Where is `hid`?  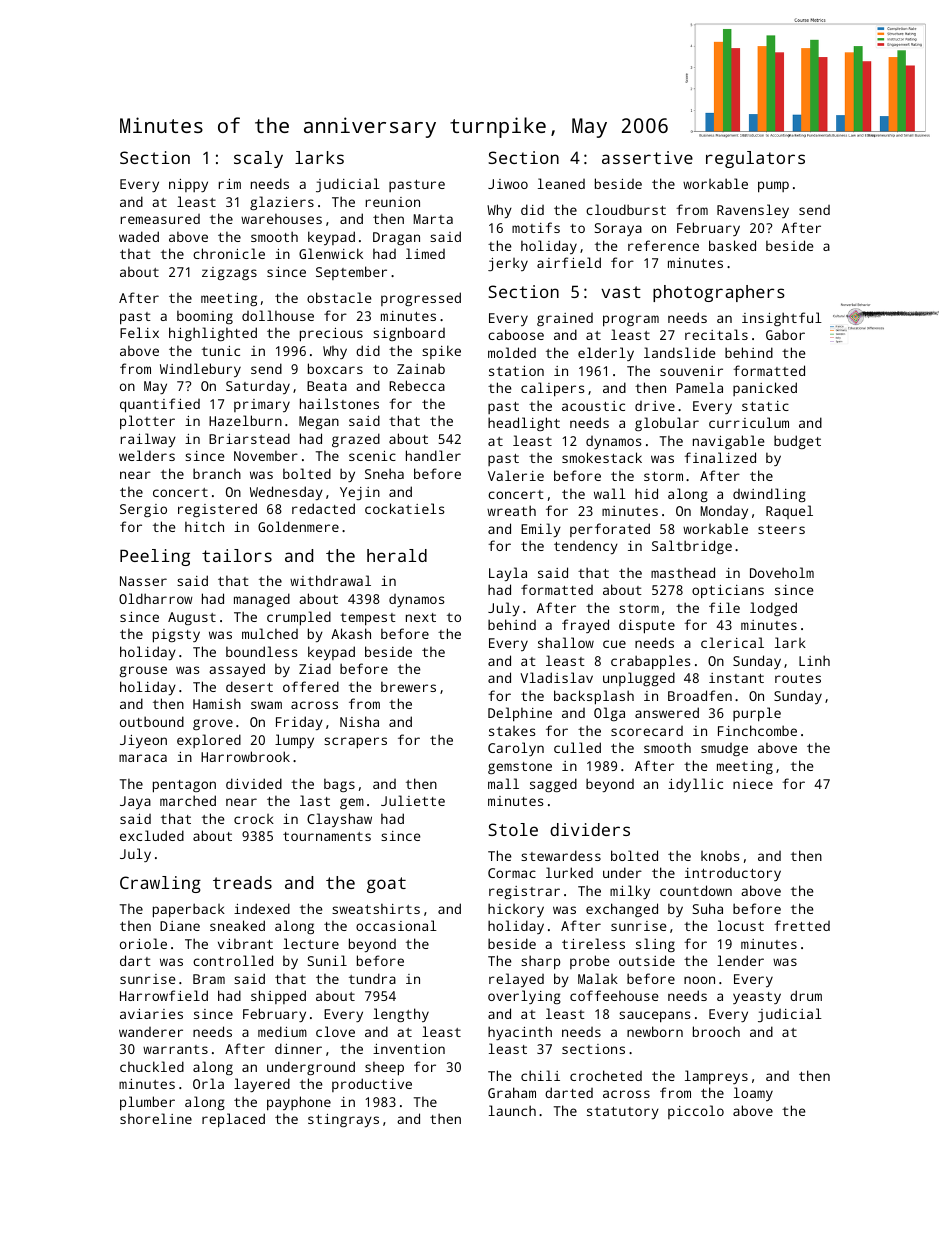
hid is located at coordinates (646, 493).
